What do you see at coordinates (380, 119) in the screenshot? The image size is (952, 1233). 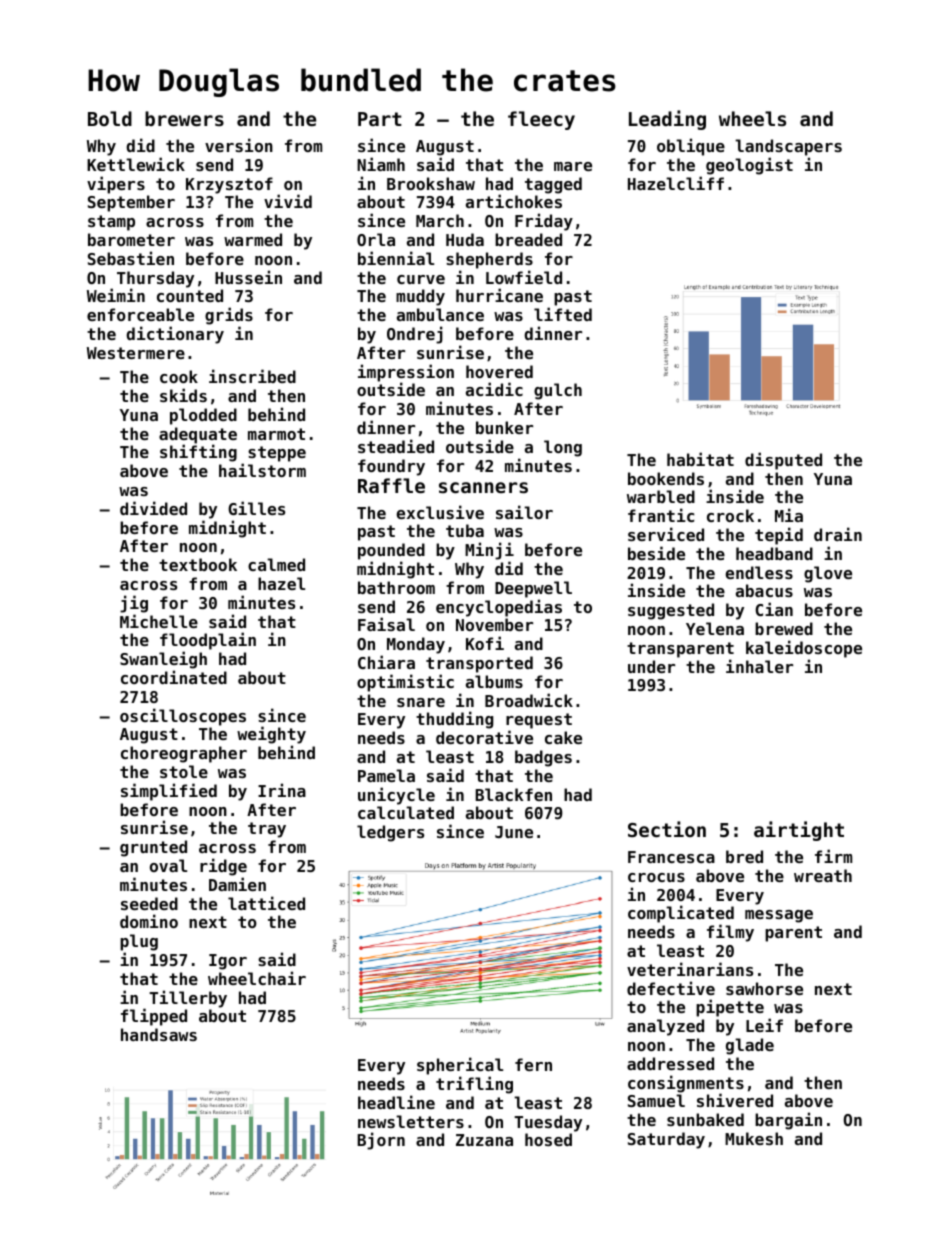 I see `Part` at bounding box center [380, 119].
